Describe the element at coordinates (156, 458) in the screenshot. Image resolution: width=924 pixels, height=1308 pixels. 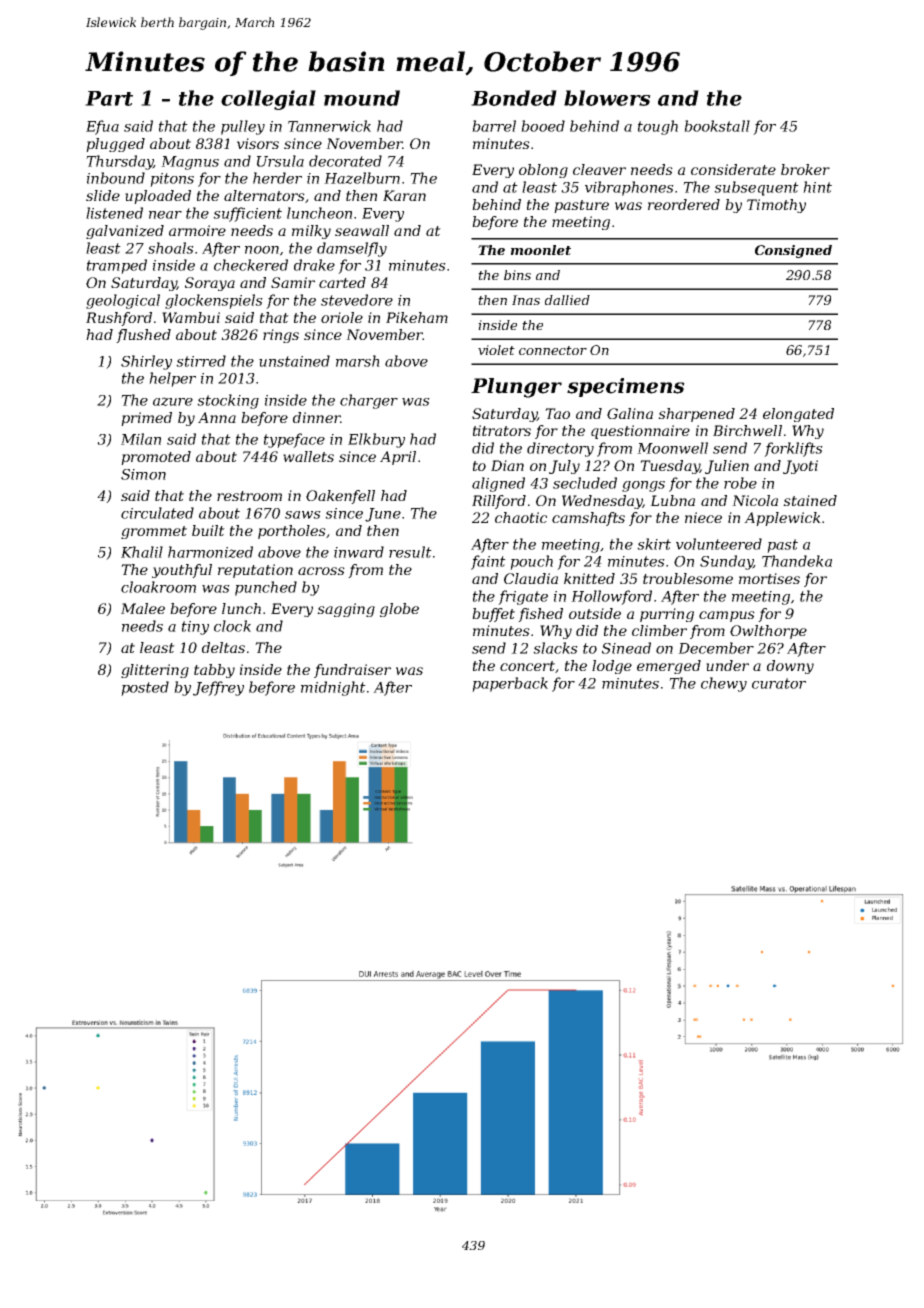
I see `promoted` at that location.
